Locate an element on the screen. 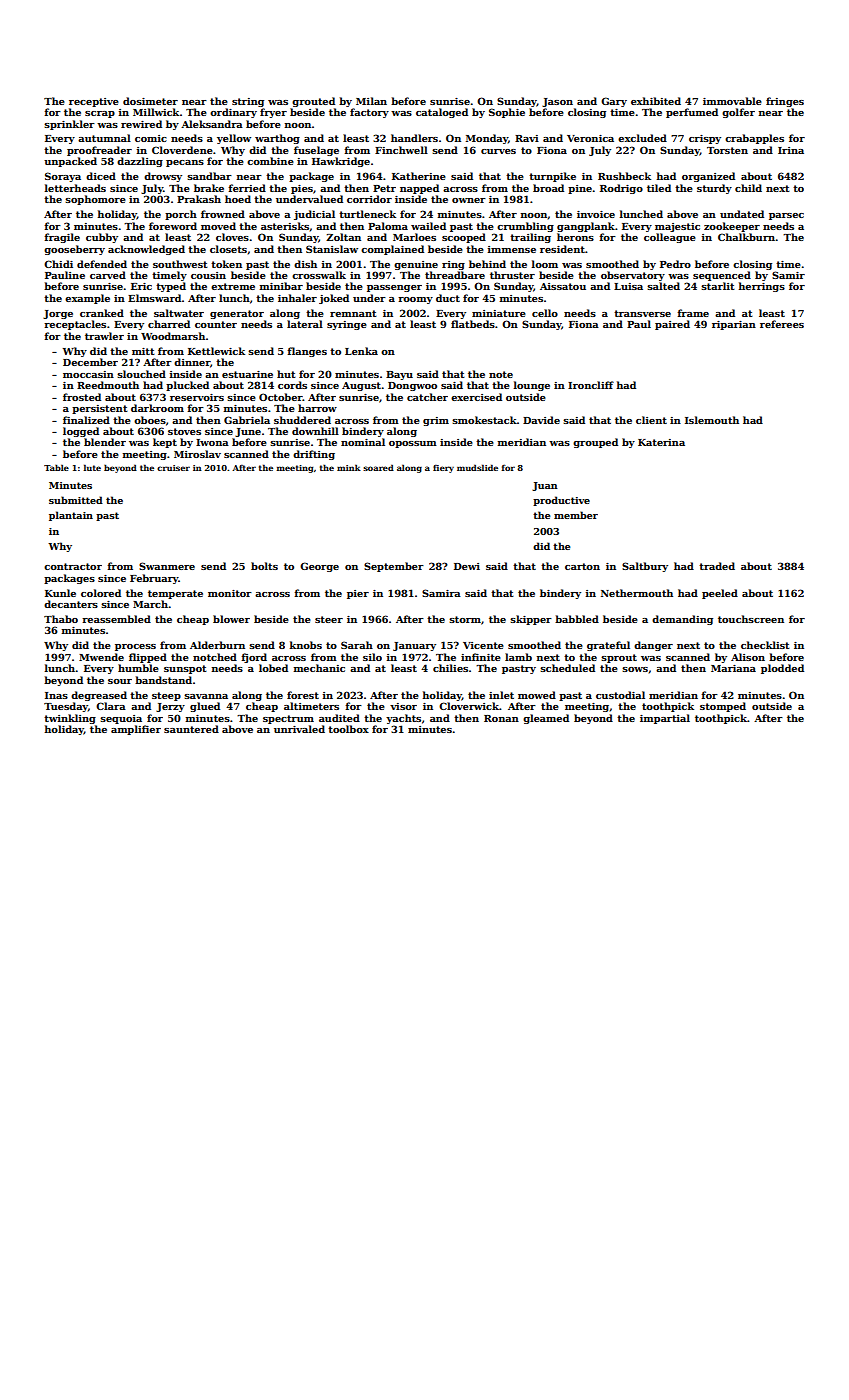 The width and height of the screenshot is (849, 1400). touchscreen is located at coordinates (751, 619).
